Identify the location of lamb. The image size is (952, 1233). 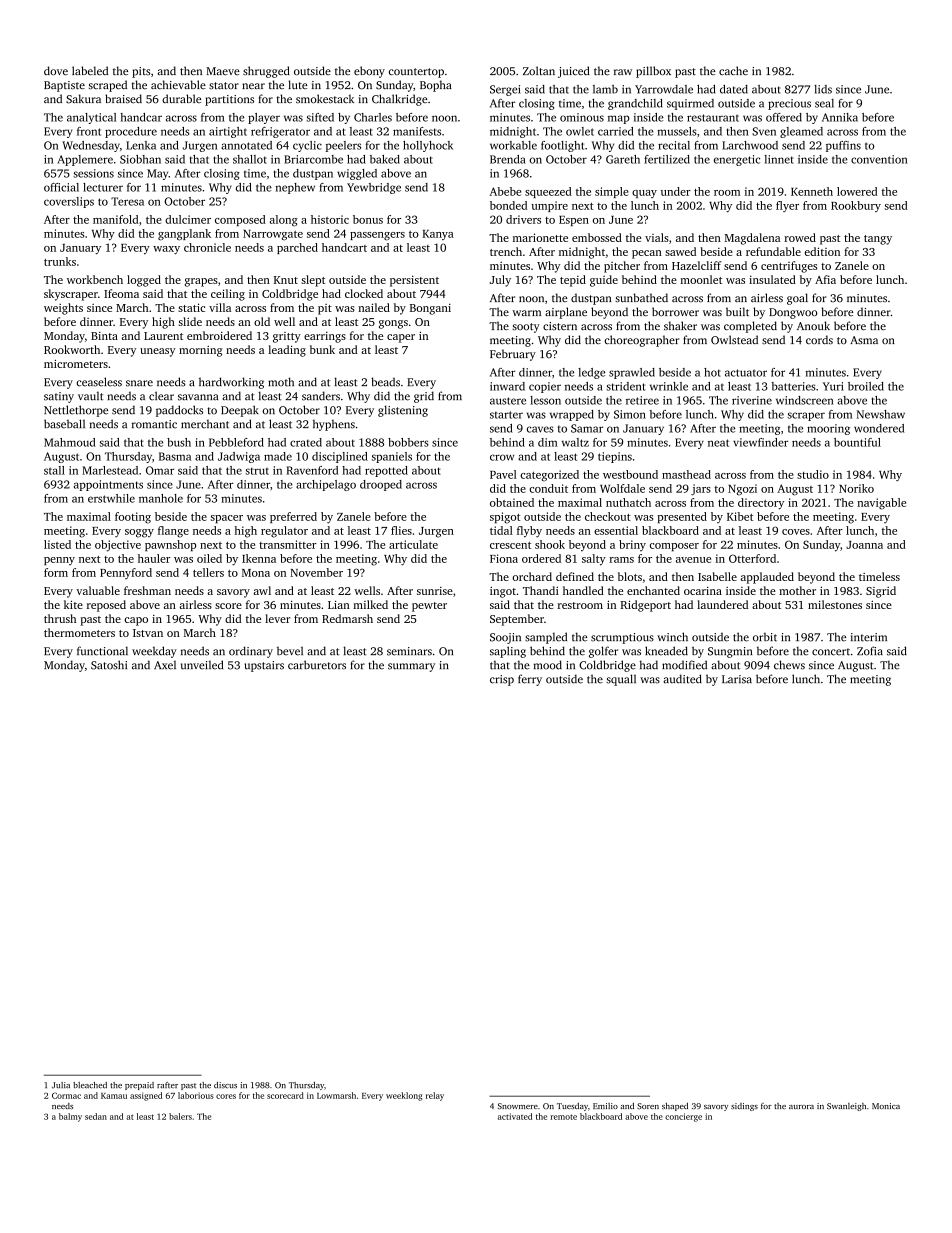
(605, 89).
